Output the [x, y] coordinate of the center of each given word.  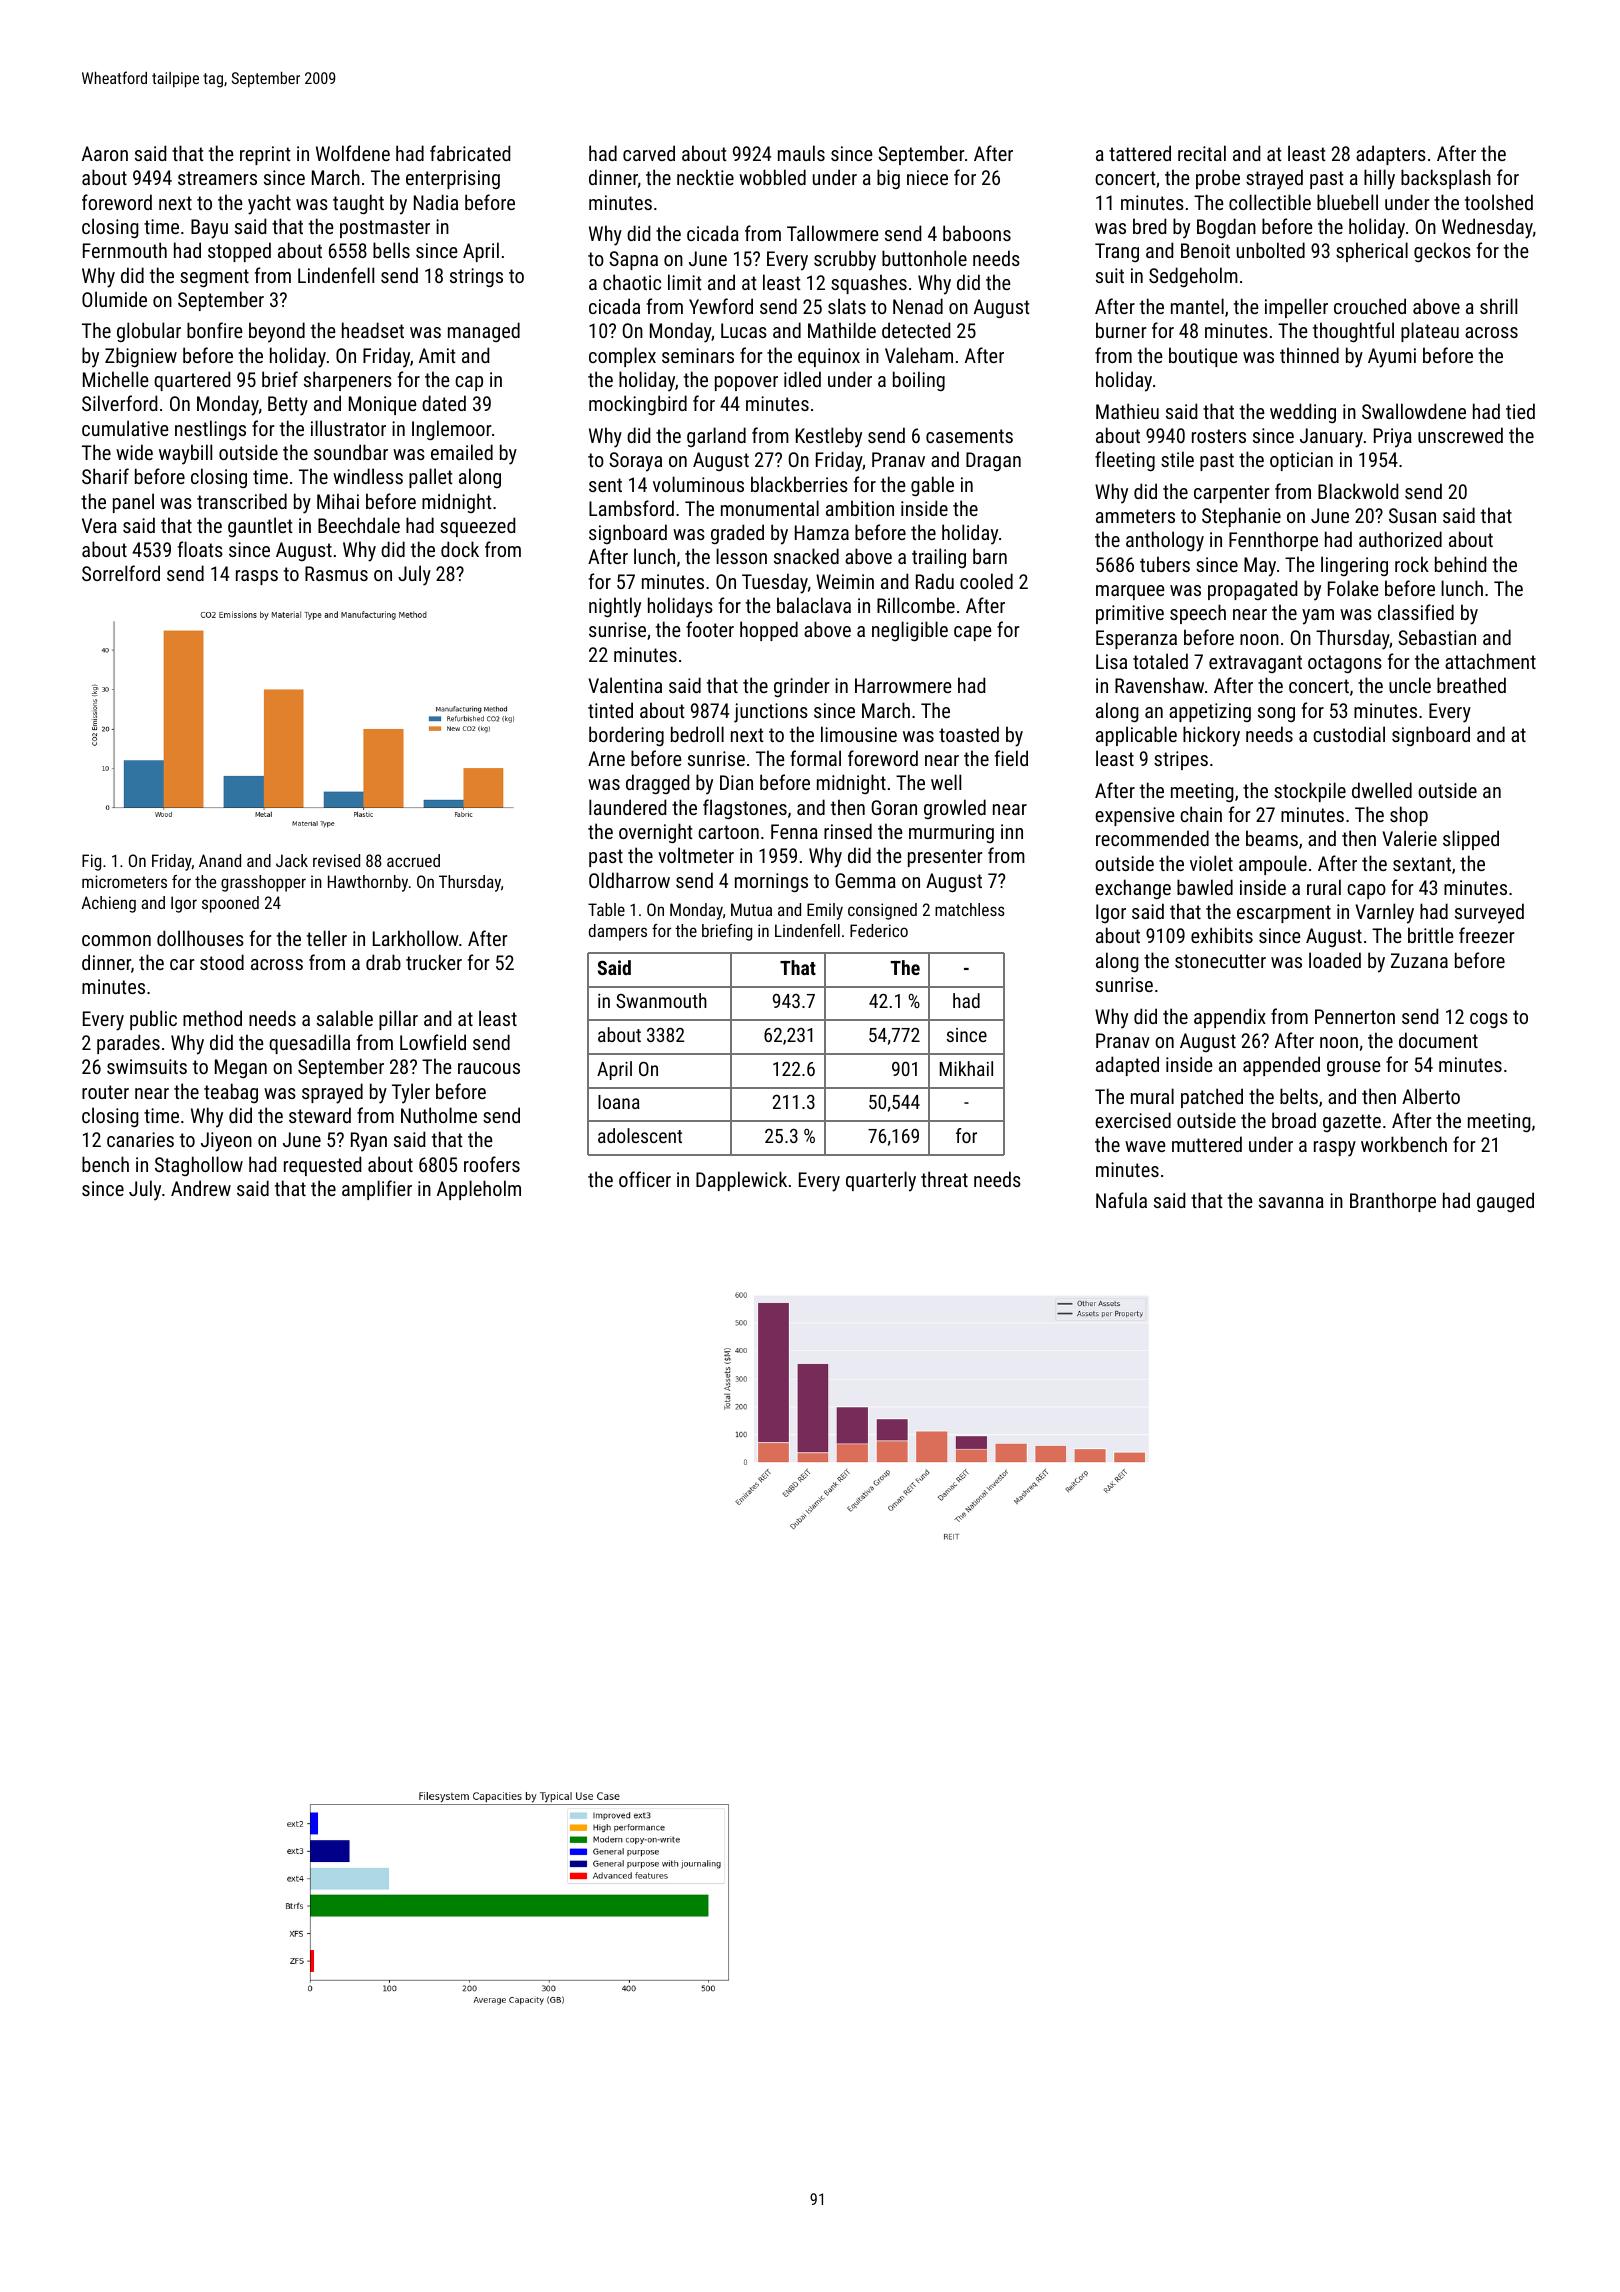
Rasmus [336, 573]
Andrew [201, 1188]
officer [645, 1179]
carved [649, 153]
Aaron [105, 153]
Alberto [1431, 1096]
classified [1416, 612]
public [153, 1020]
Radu [935, 581]
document [1438, 1040]
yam [1318, 617]
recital [1202, 153]
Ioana [619, 1102]
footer [710, 629]
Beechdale [359, 525]
